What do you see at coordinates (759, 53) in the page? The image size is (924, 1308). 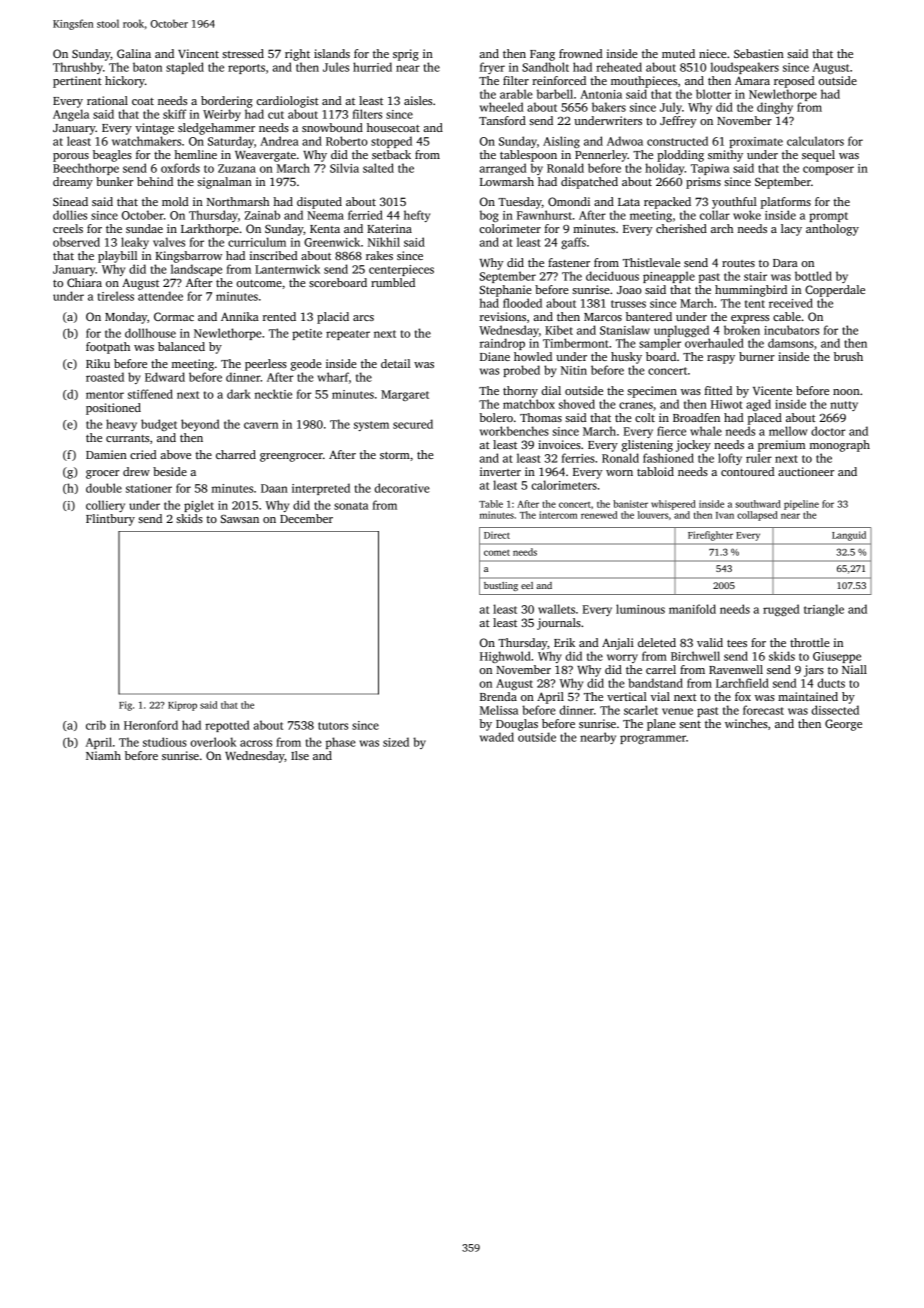 I see `Sebastien` at bounding box center [759, 53].
